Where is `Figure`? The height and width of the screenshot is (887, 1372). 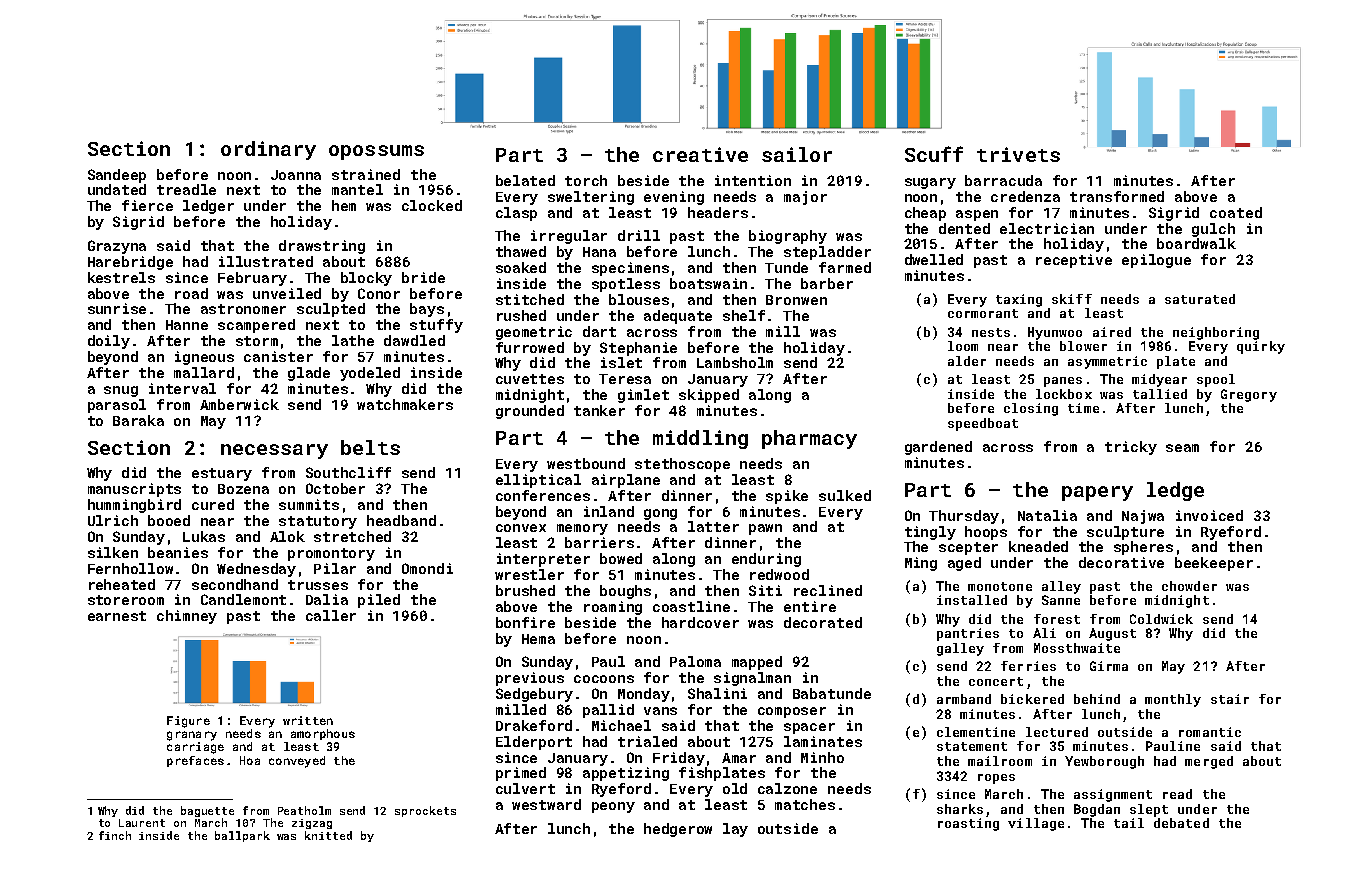 Figure is located at coordinates (188, 722).
